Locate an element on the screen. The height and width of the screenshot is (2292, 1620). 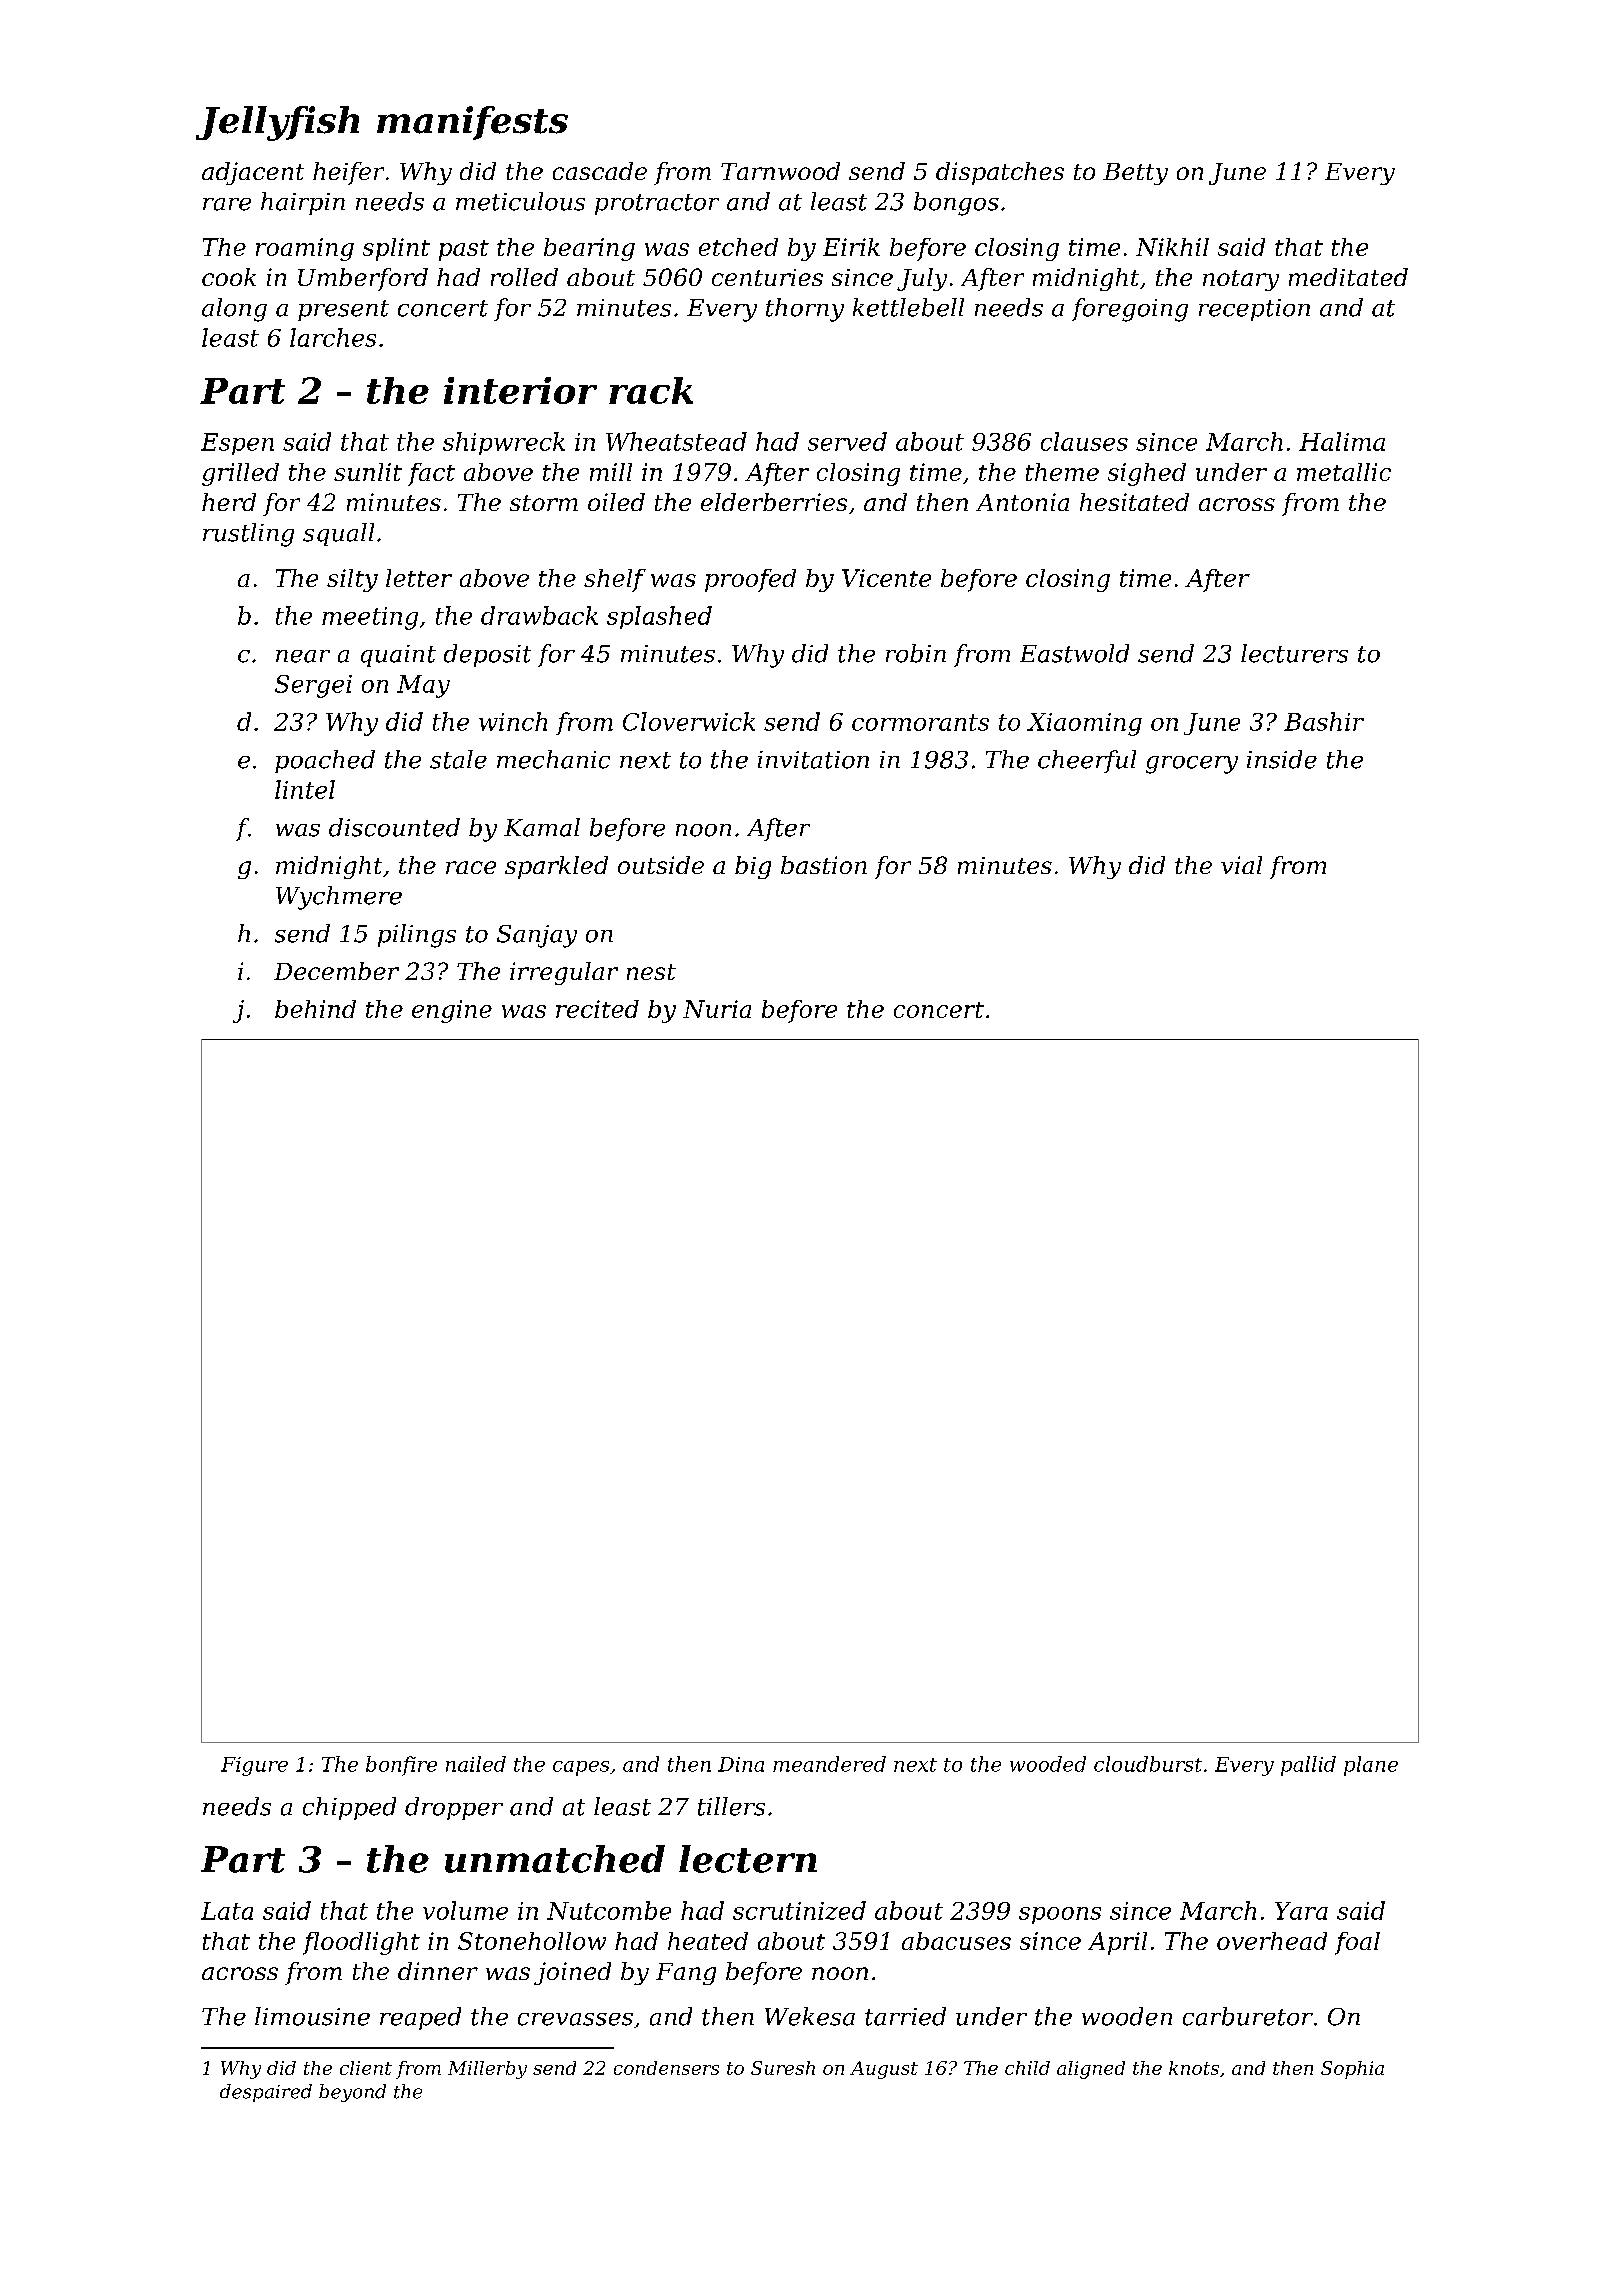
Wychmere is located at coordinates (339, 898).
